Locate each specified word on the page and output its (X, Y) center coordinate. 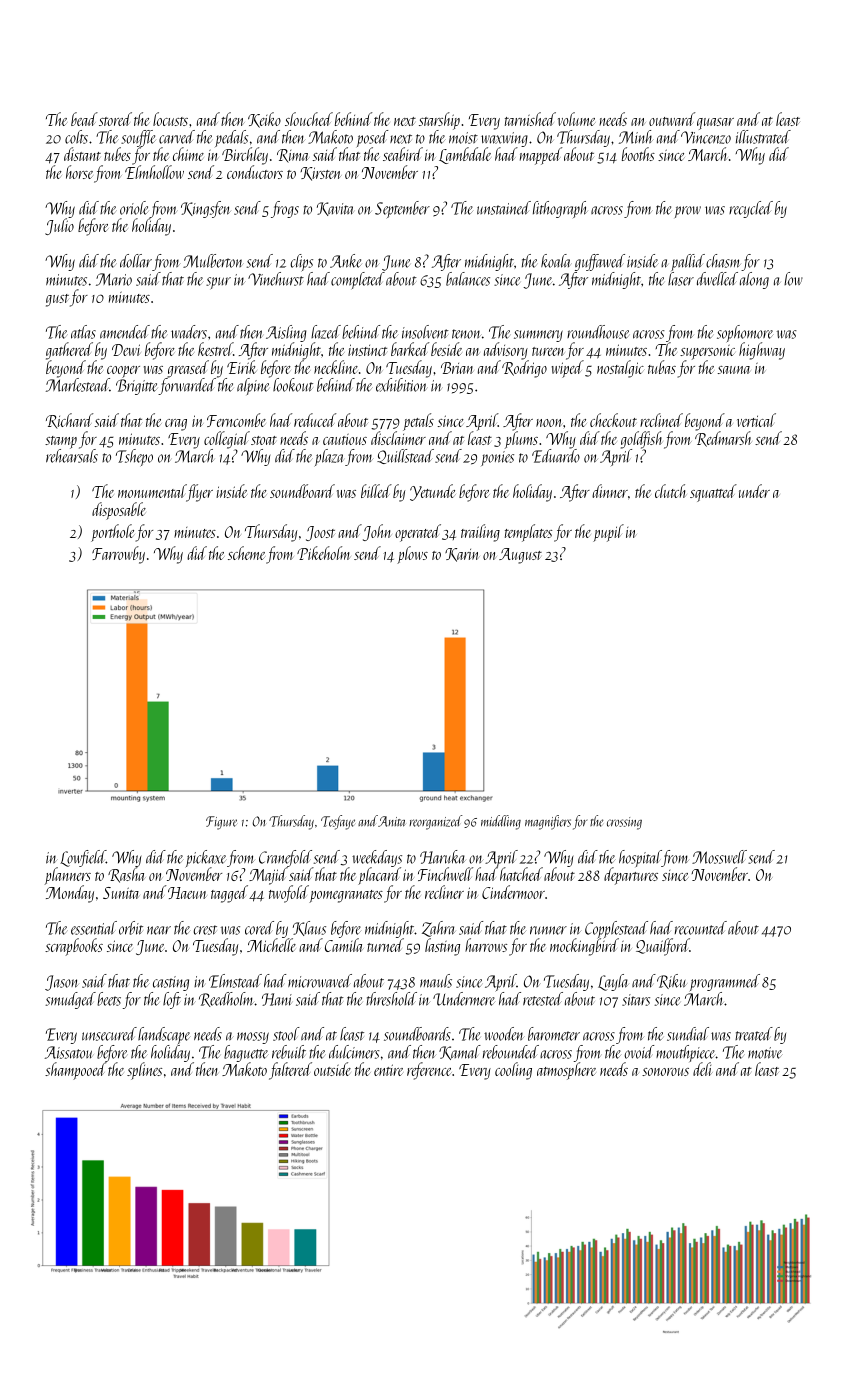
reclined (661, 420)
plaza (329, 457)
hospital (640, 858)
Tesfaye (338, 822)
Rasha (127, 875)
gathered (69, 351)
